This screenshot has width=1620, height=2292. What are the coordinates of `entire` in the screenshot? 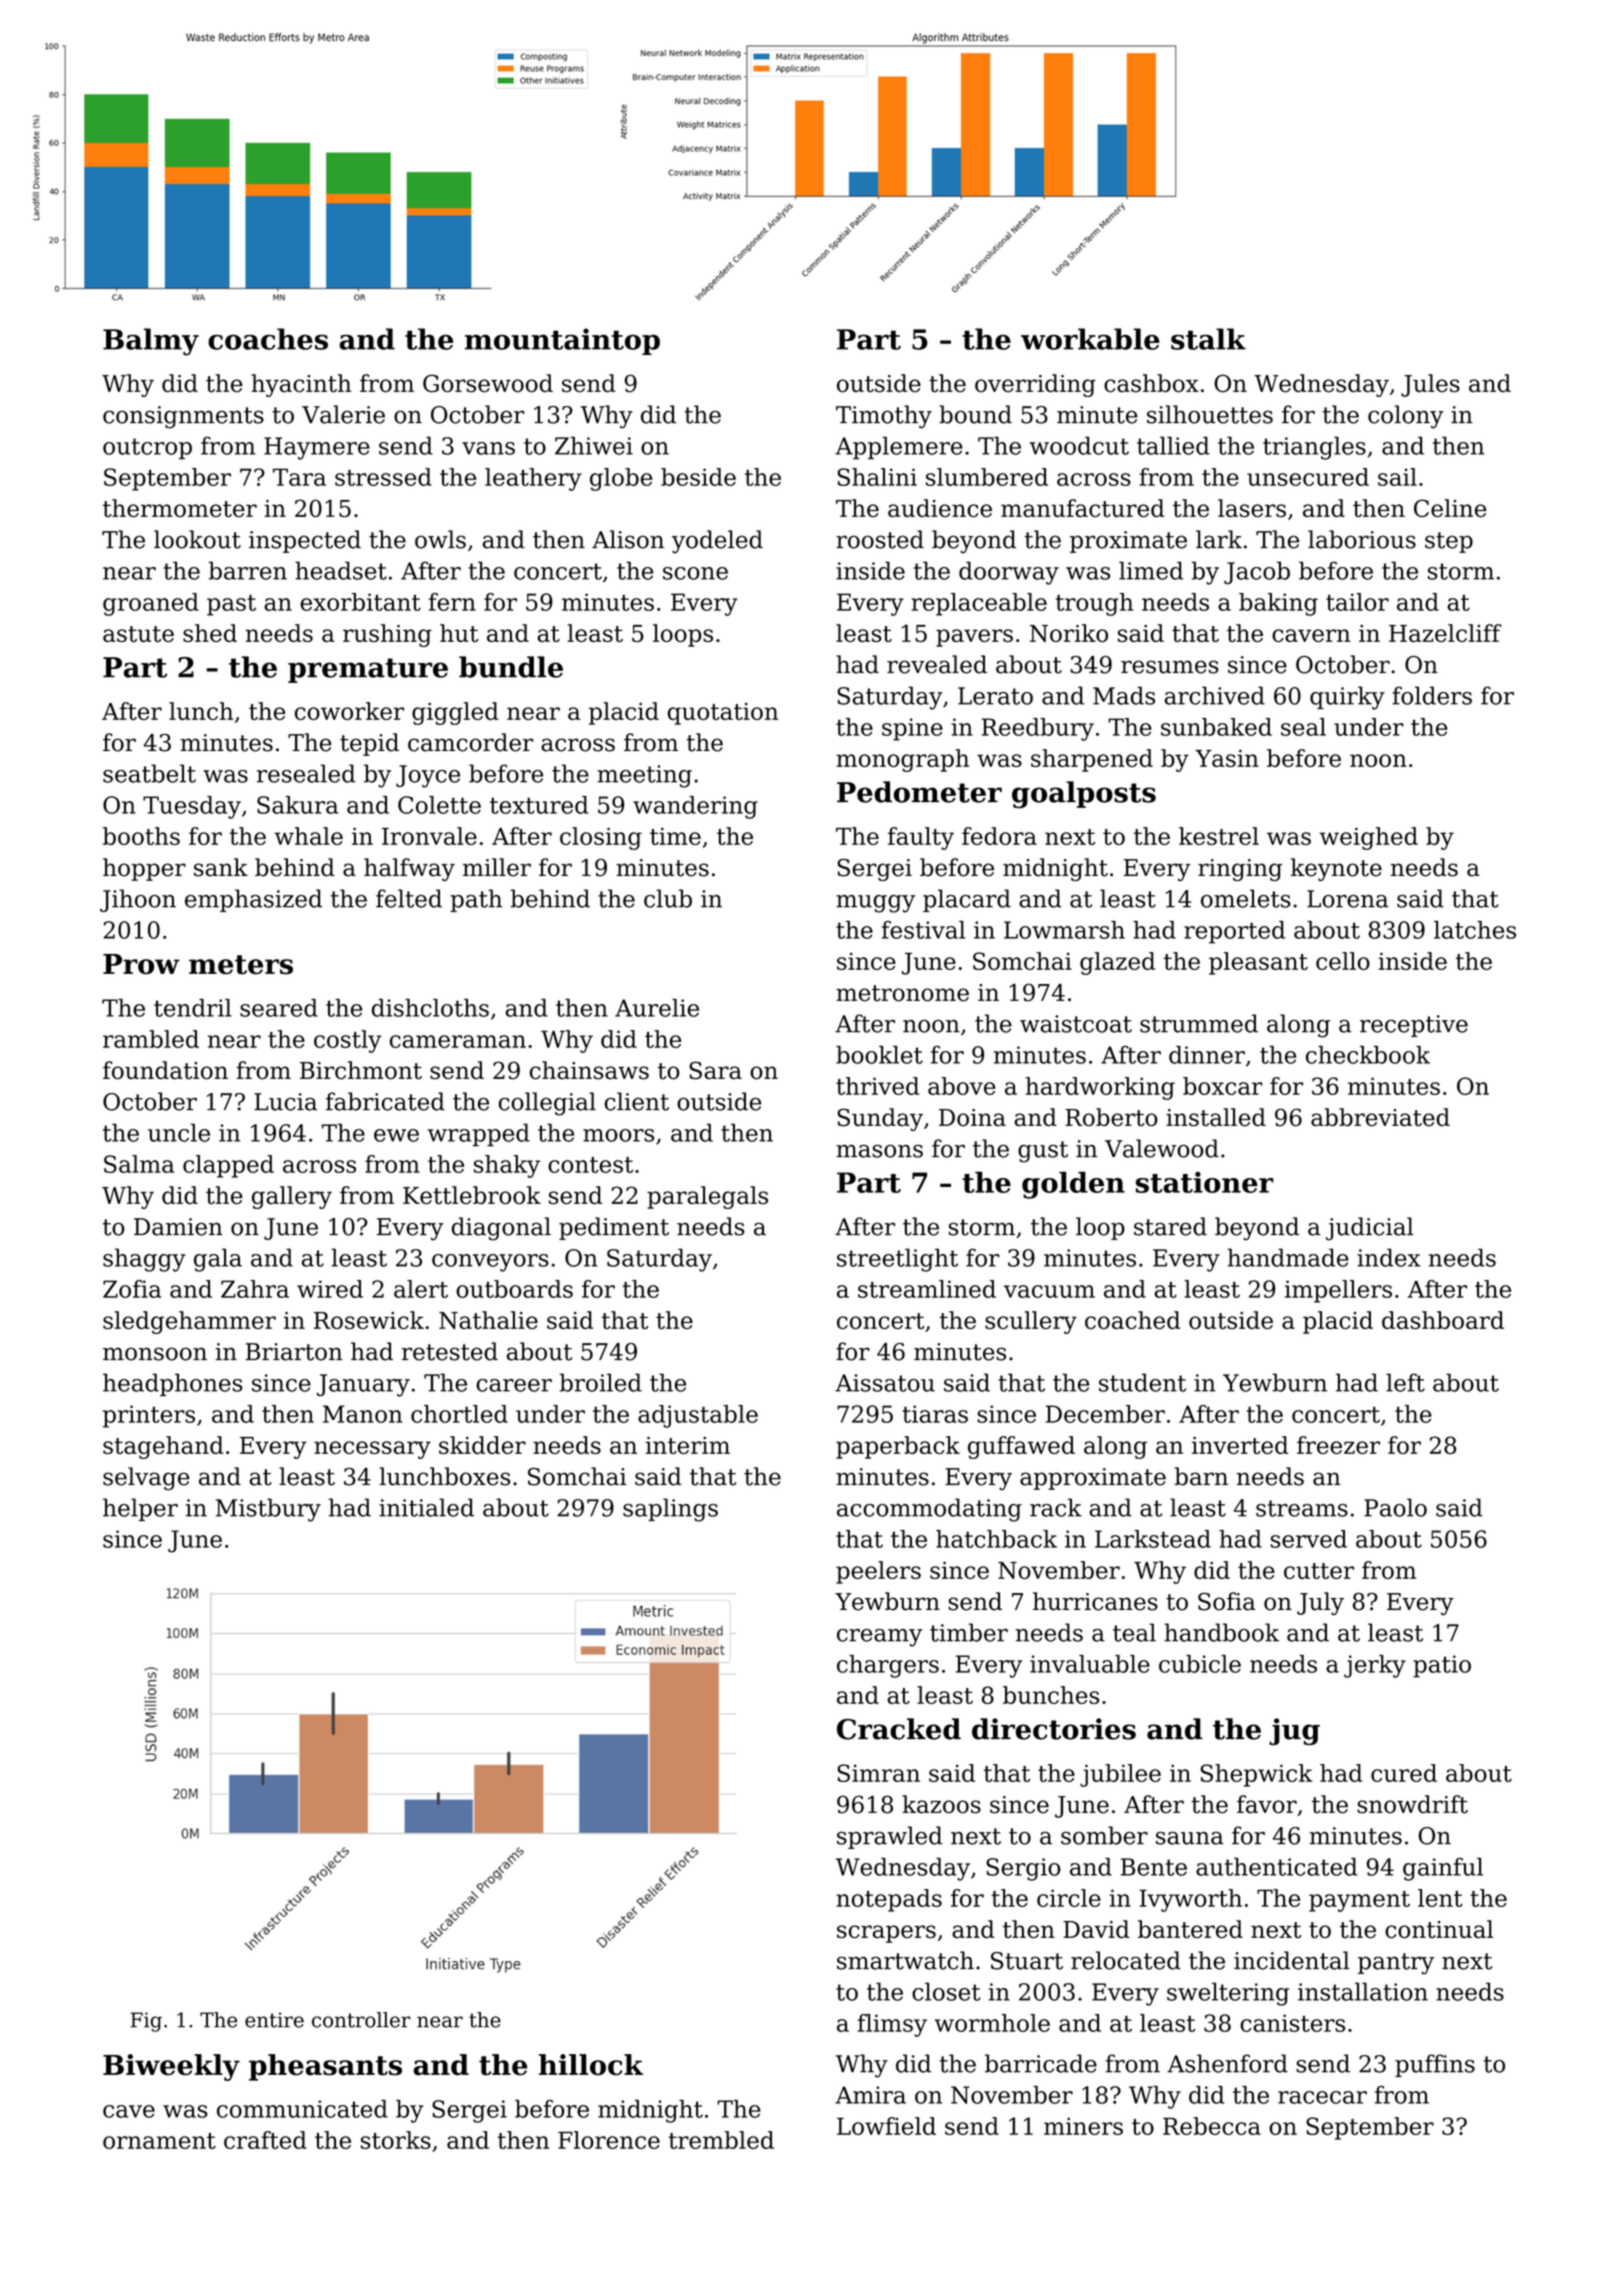 It's located at (274, 2020).
